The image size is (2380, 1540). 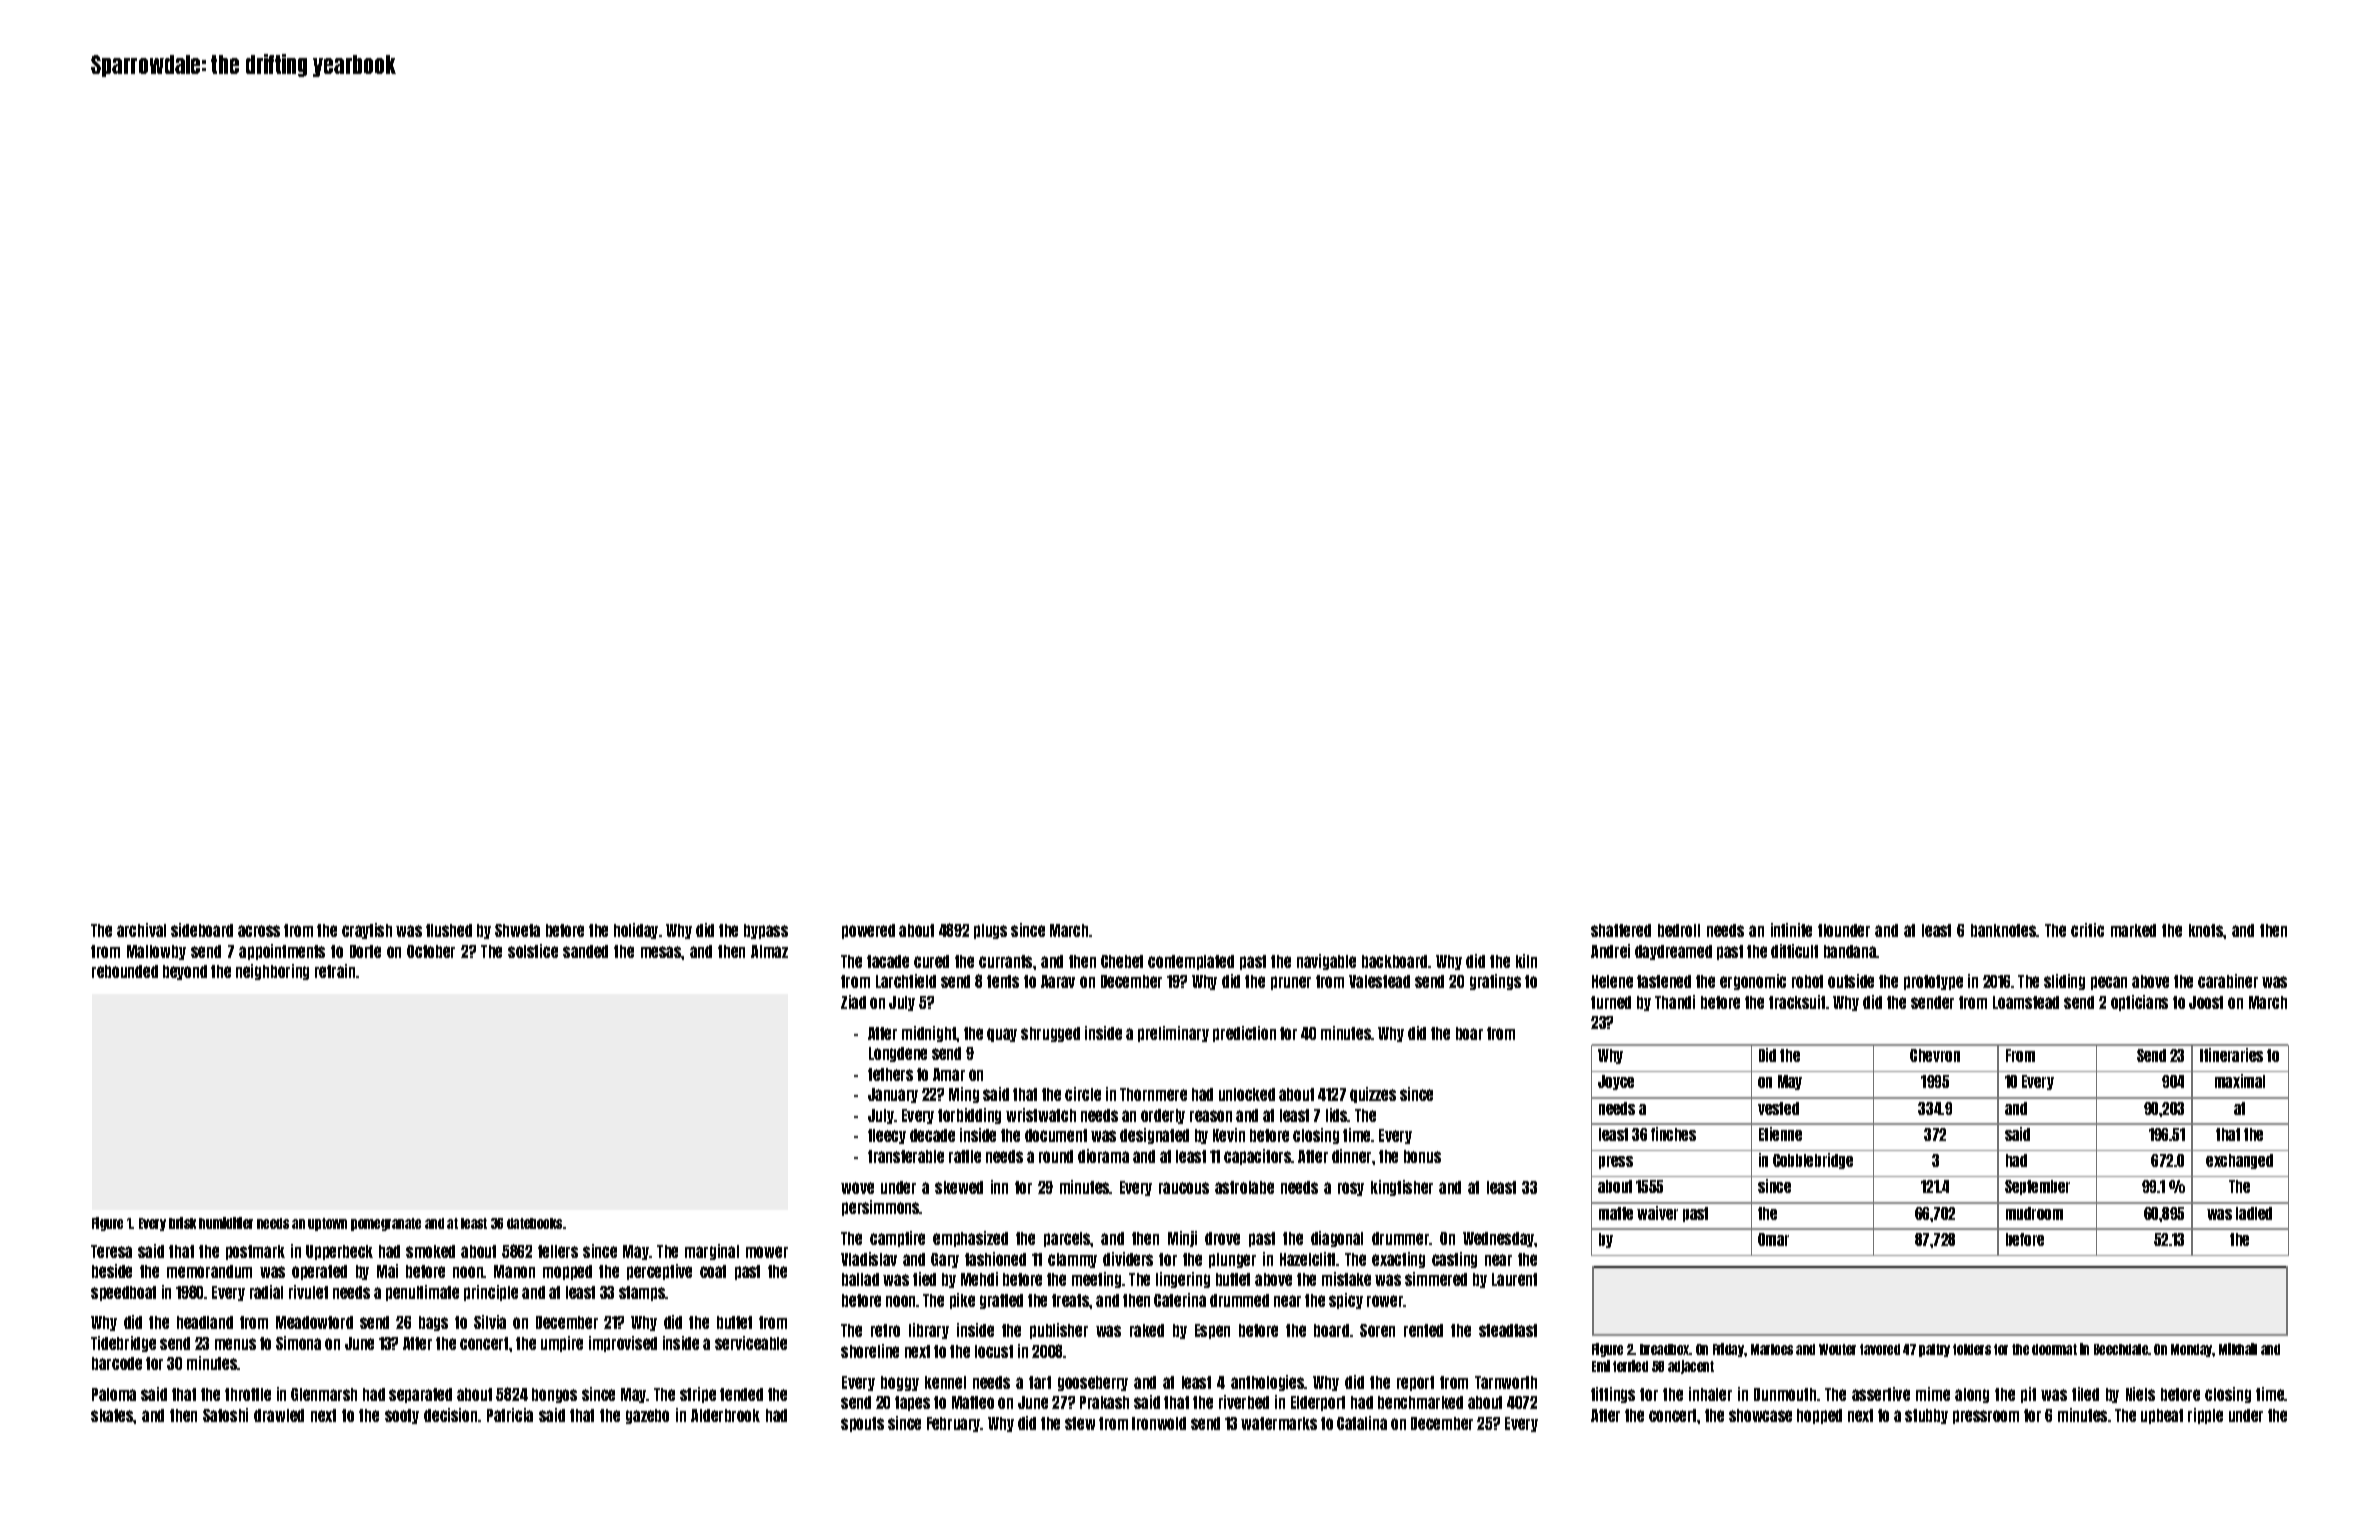 What do you see at coordinates (893, 1095) in the page?
I see `January` at bounding box center [893, 1095].
